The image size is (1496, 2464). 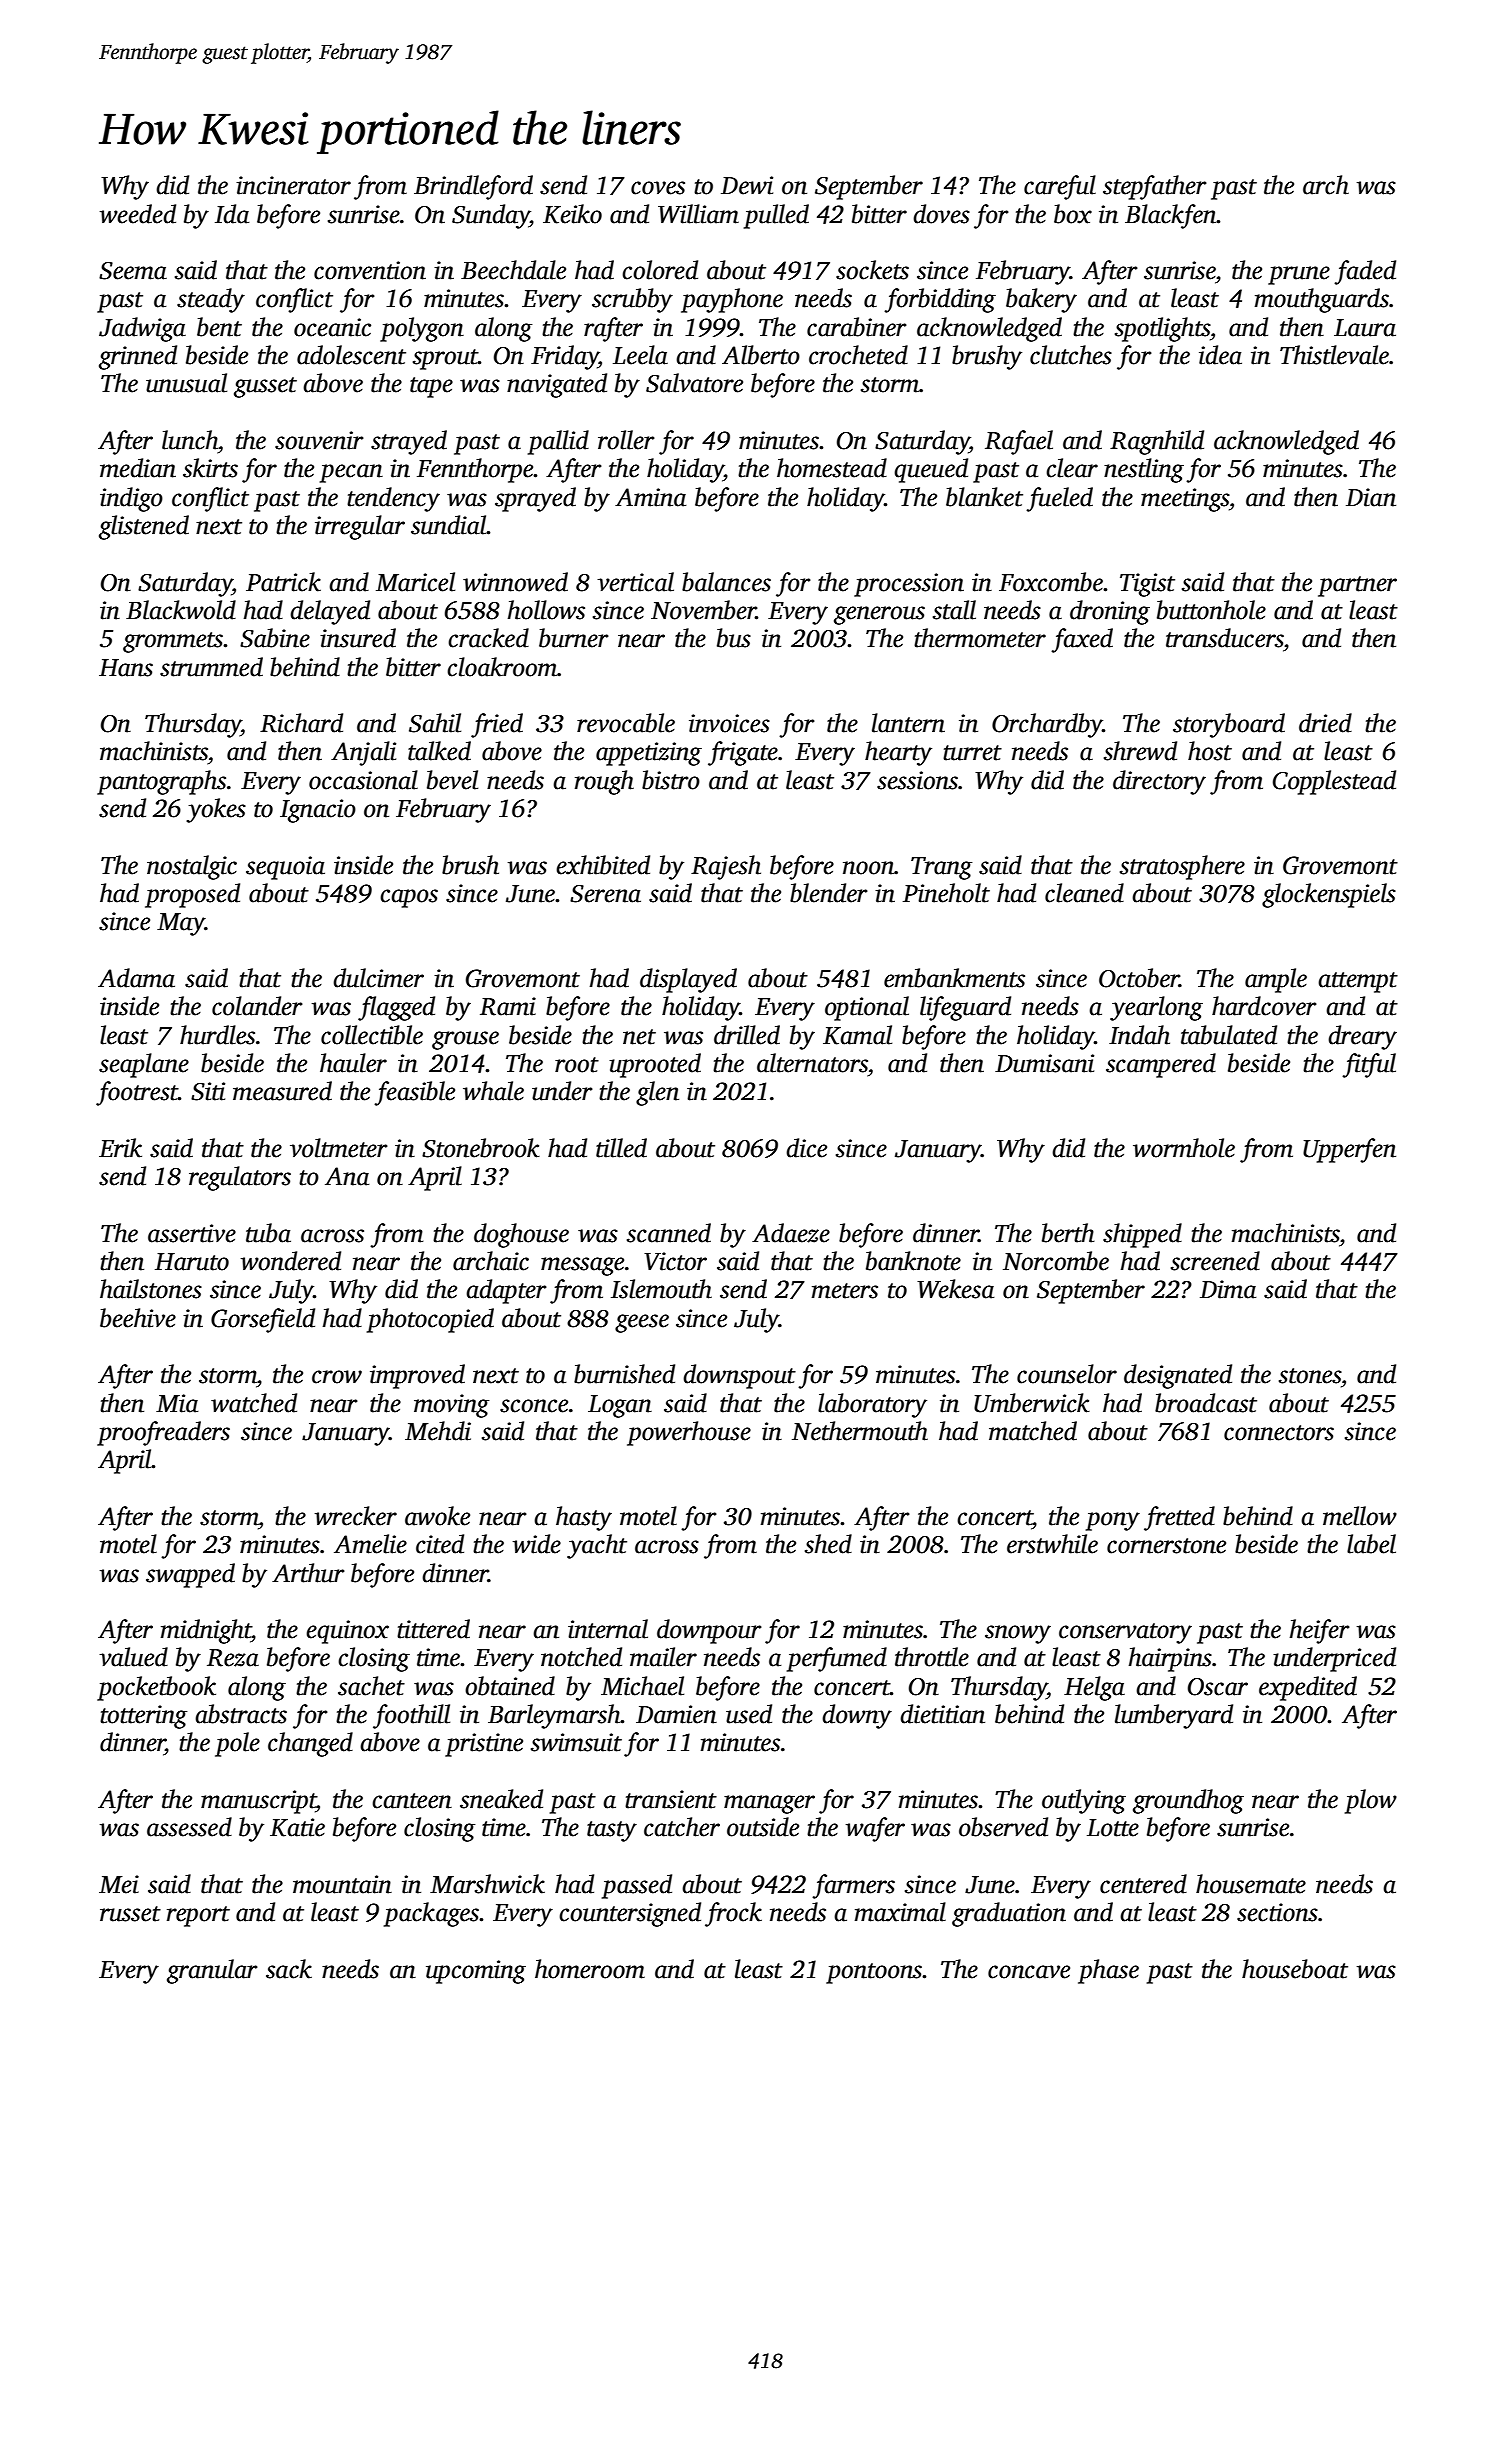 What do you see at coordinates (872, 1405) in the screenshot?
I see `laboratory` at bounding box center [872, 1405].
